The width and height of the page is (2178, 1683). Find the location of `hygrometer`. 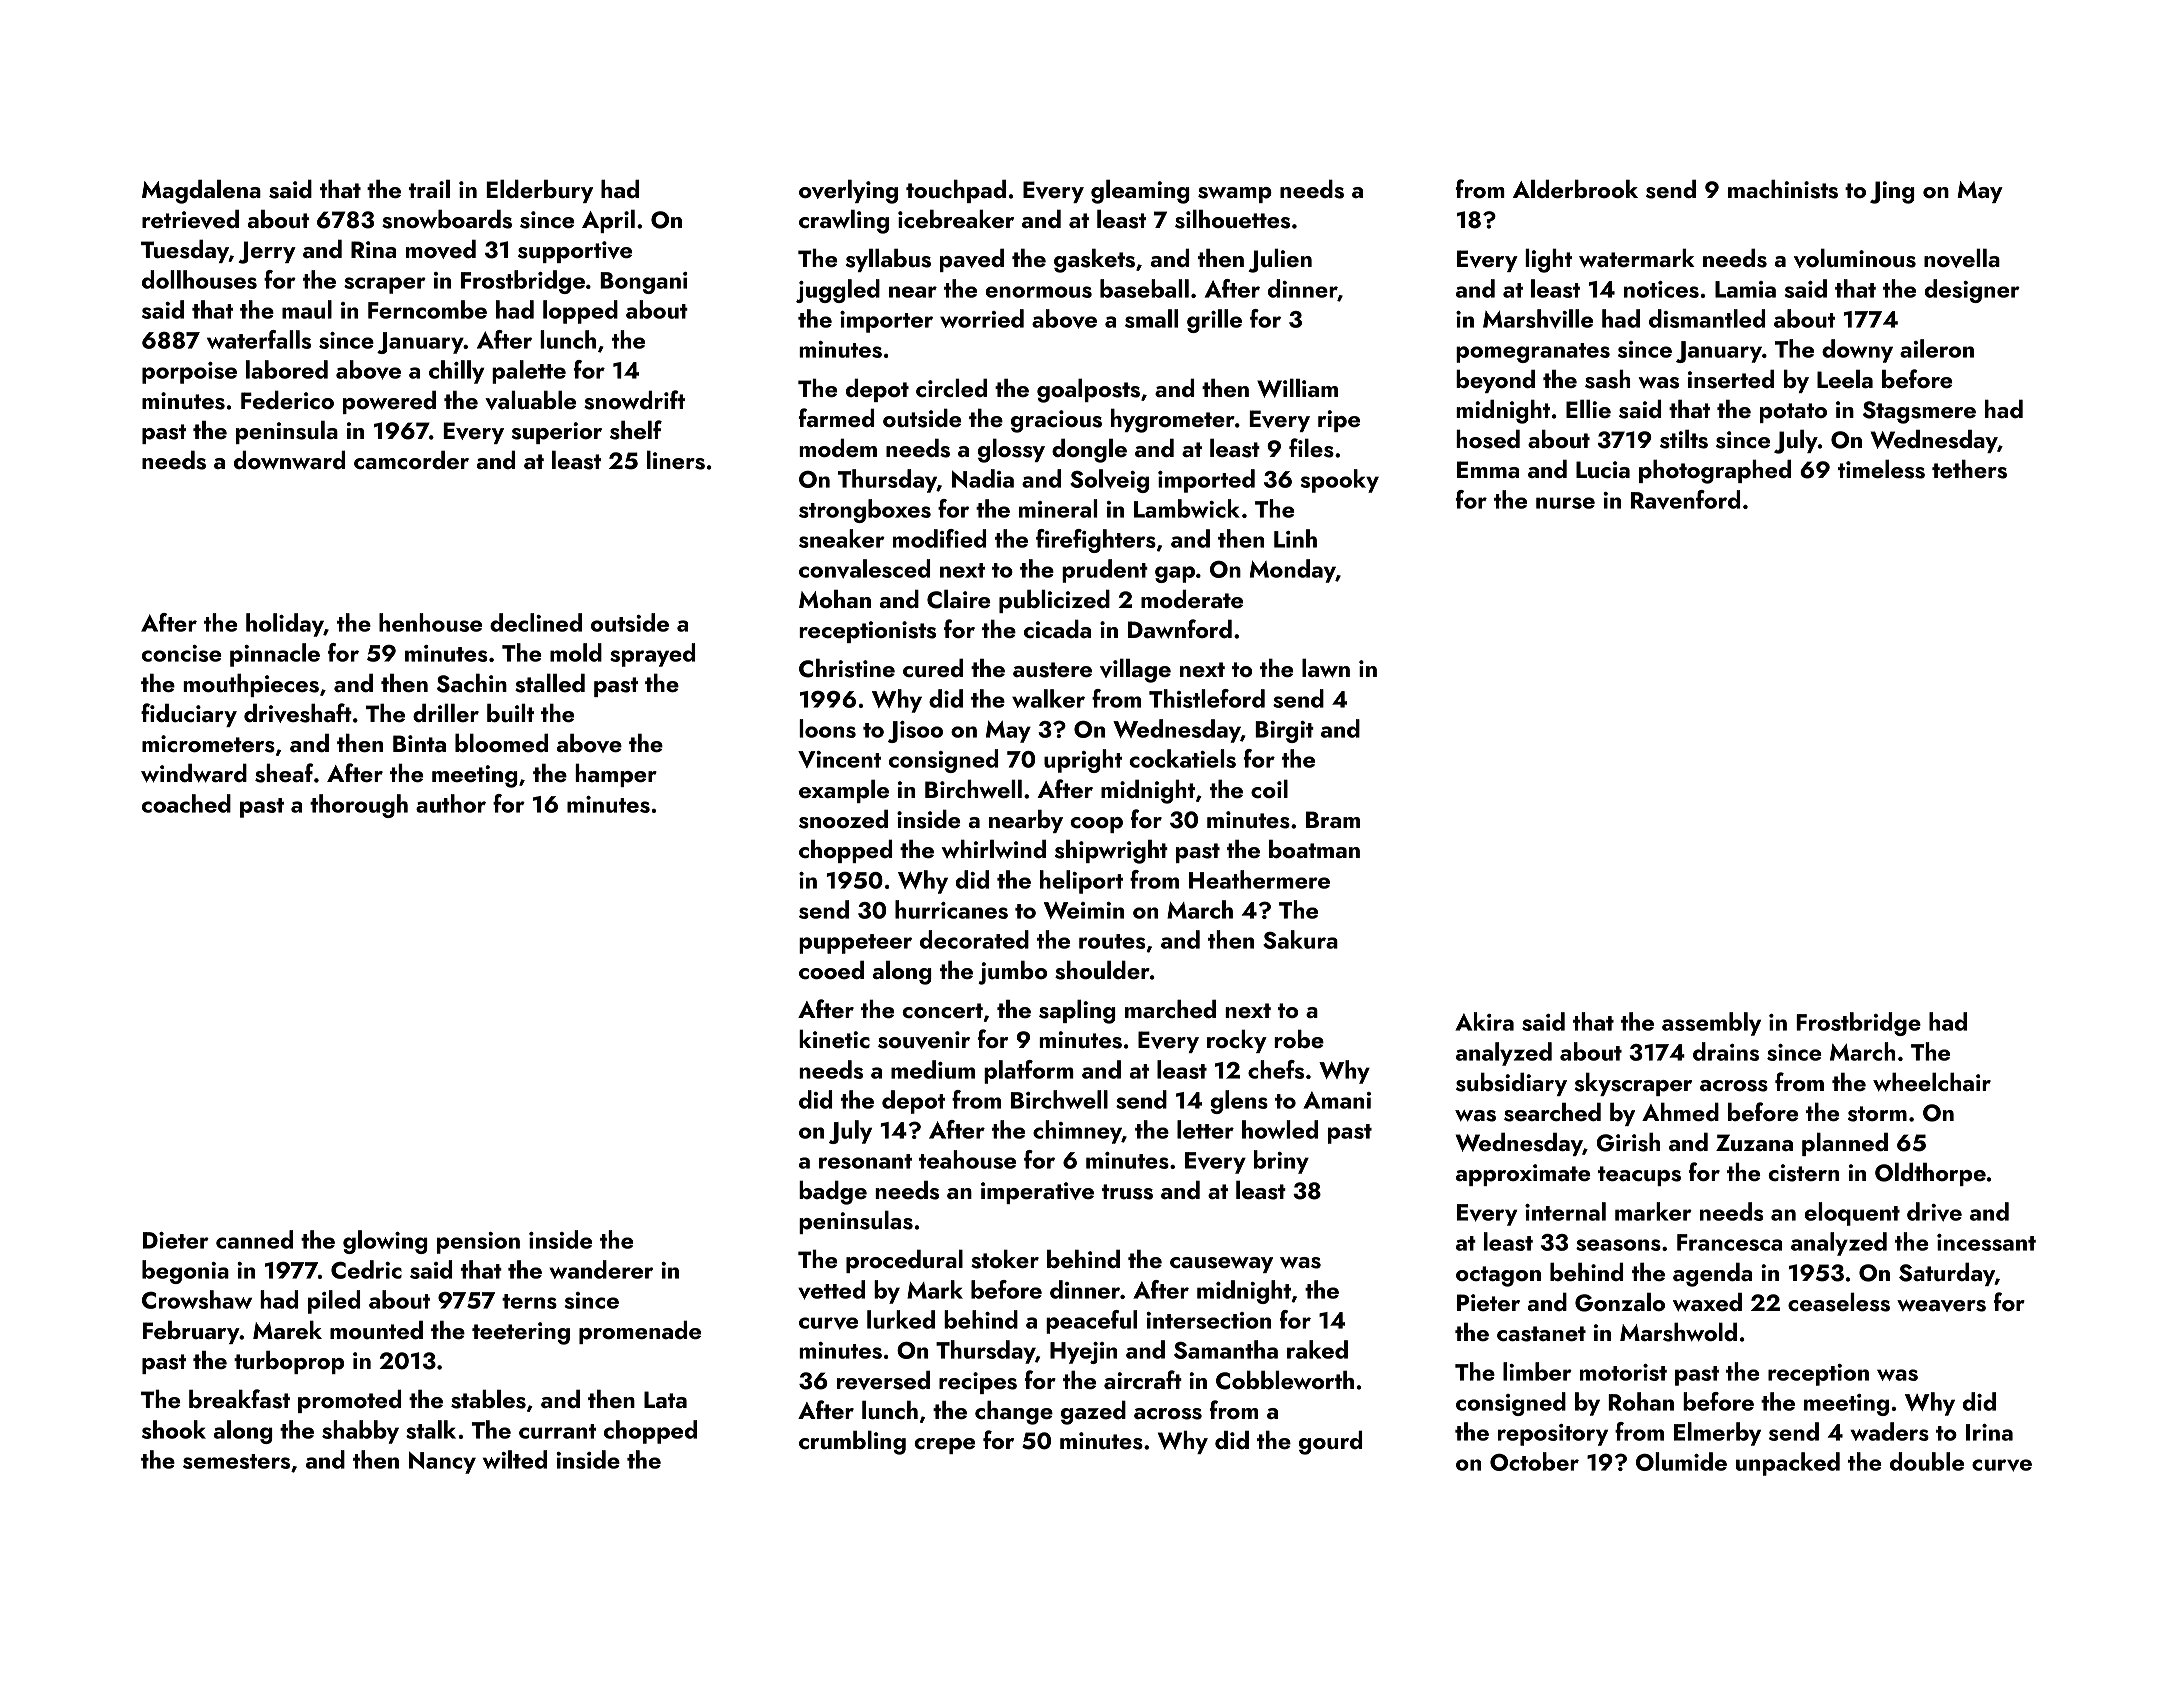

hygrometer is located at coordinates (1173, 420).
